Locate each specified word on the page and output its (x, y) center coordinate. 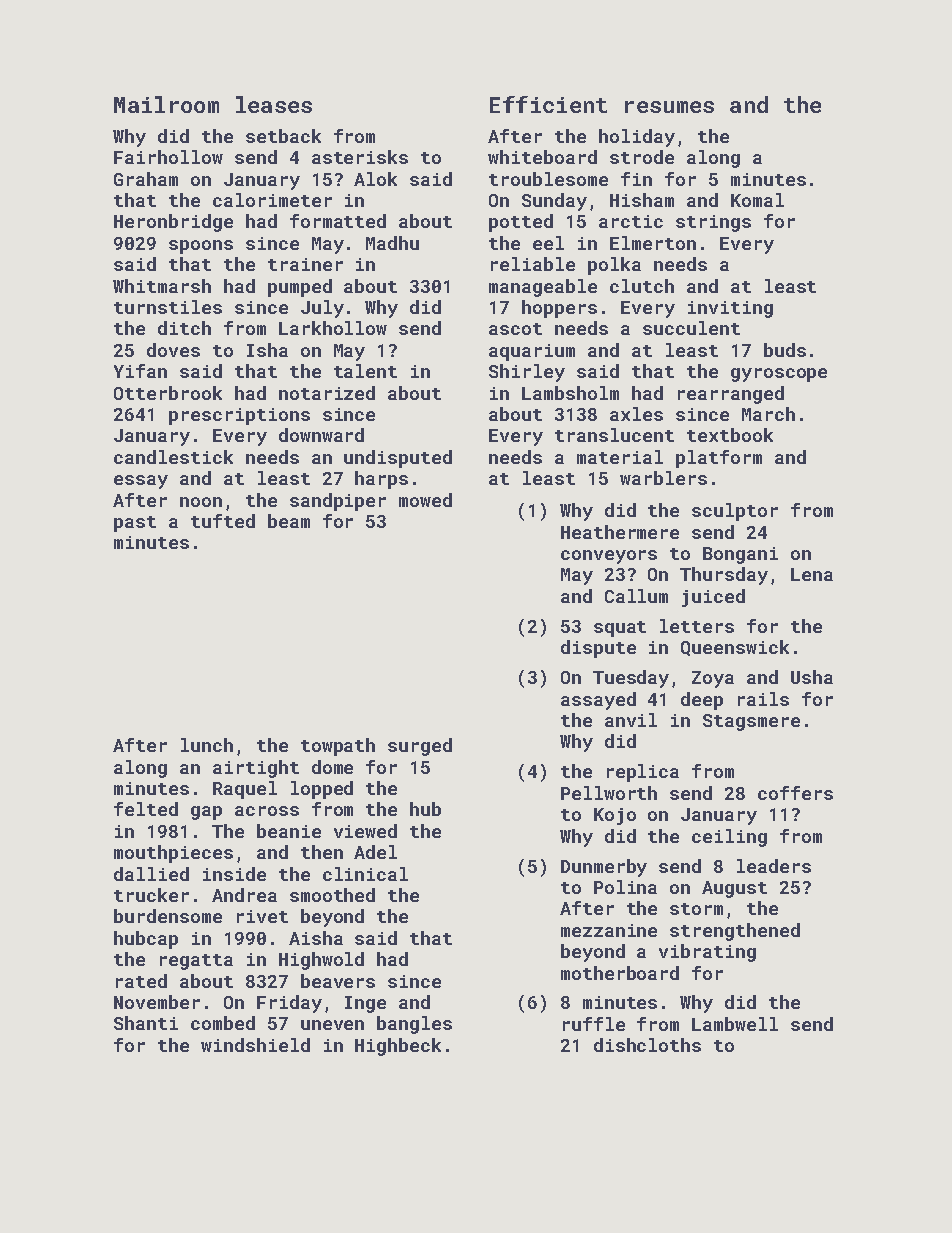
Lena (812, 574)
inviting (730, 309)
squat (620, 629)
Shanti (146, 1023)
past (135, 524)
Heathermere (620, 532)
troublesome (548, 179)
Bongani (740, 555)
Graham (146, 179)
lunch (207, 745)
